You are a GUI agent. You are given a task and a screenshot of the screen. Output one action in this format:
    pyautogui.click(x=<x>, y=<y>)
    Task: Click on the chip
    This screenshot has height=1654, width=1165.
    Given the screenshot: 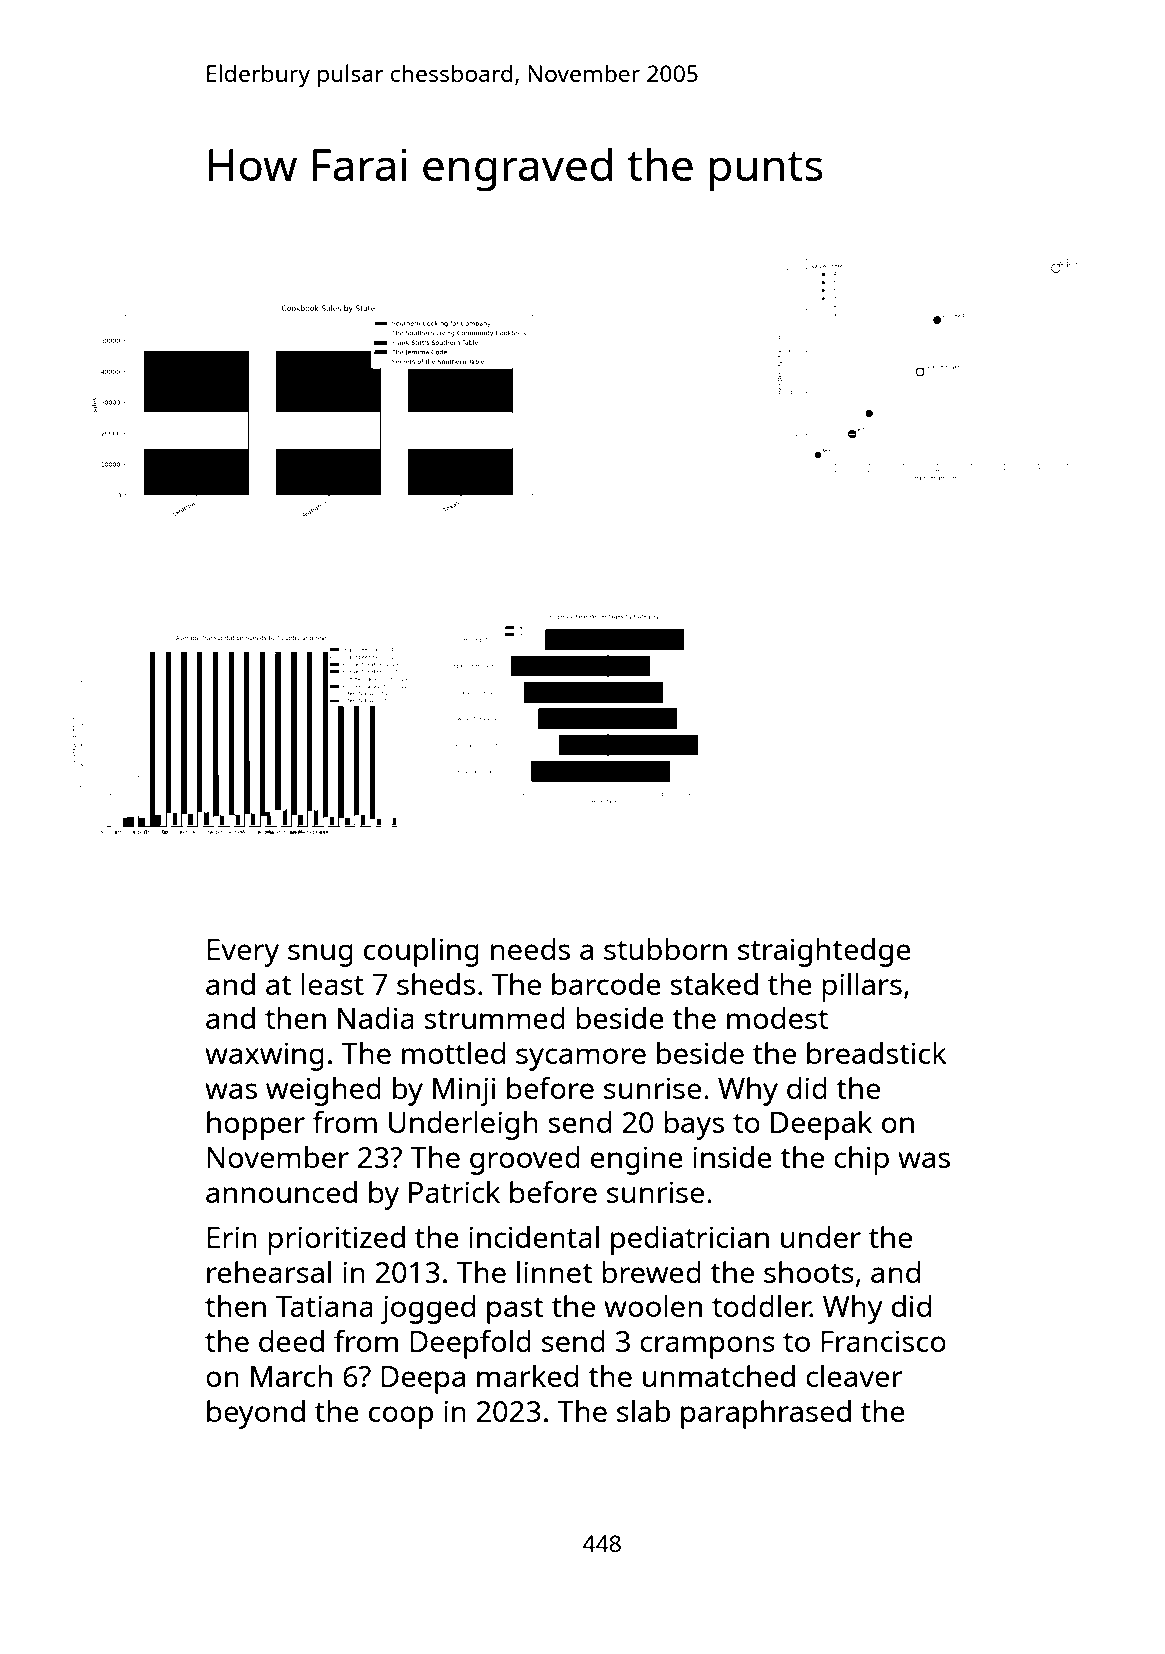 What is the action you would take?
    pyautogui.click(x=861, y=1160)
